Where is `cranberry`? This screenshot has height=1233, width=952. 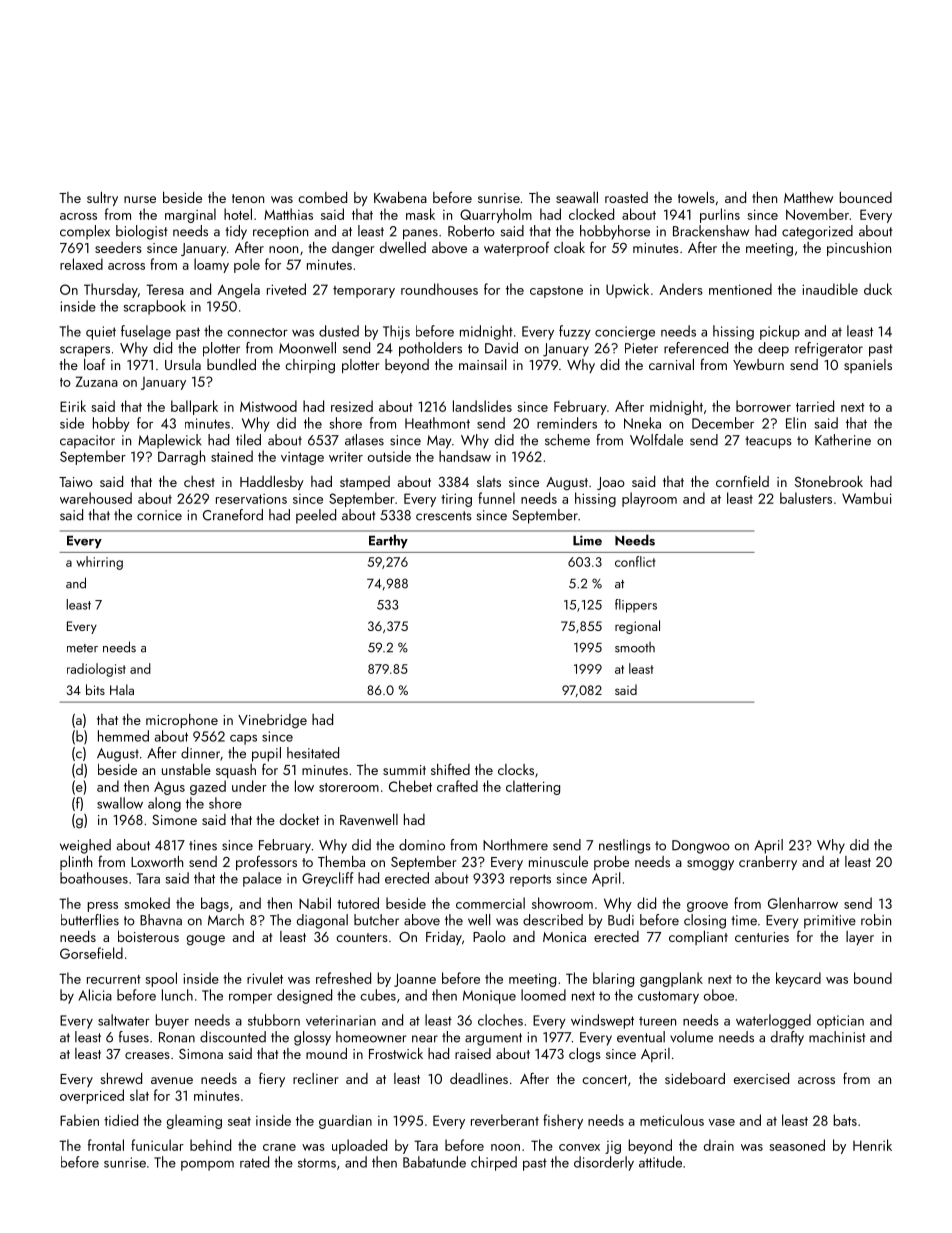
cranberry is located at coordinates (768, 863).
